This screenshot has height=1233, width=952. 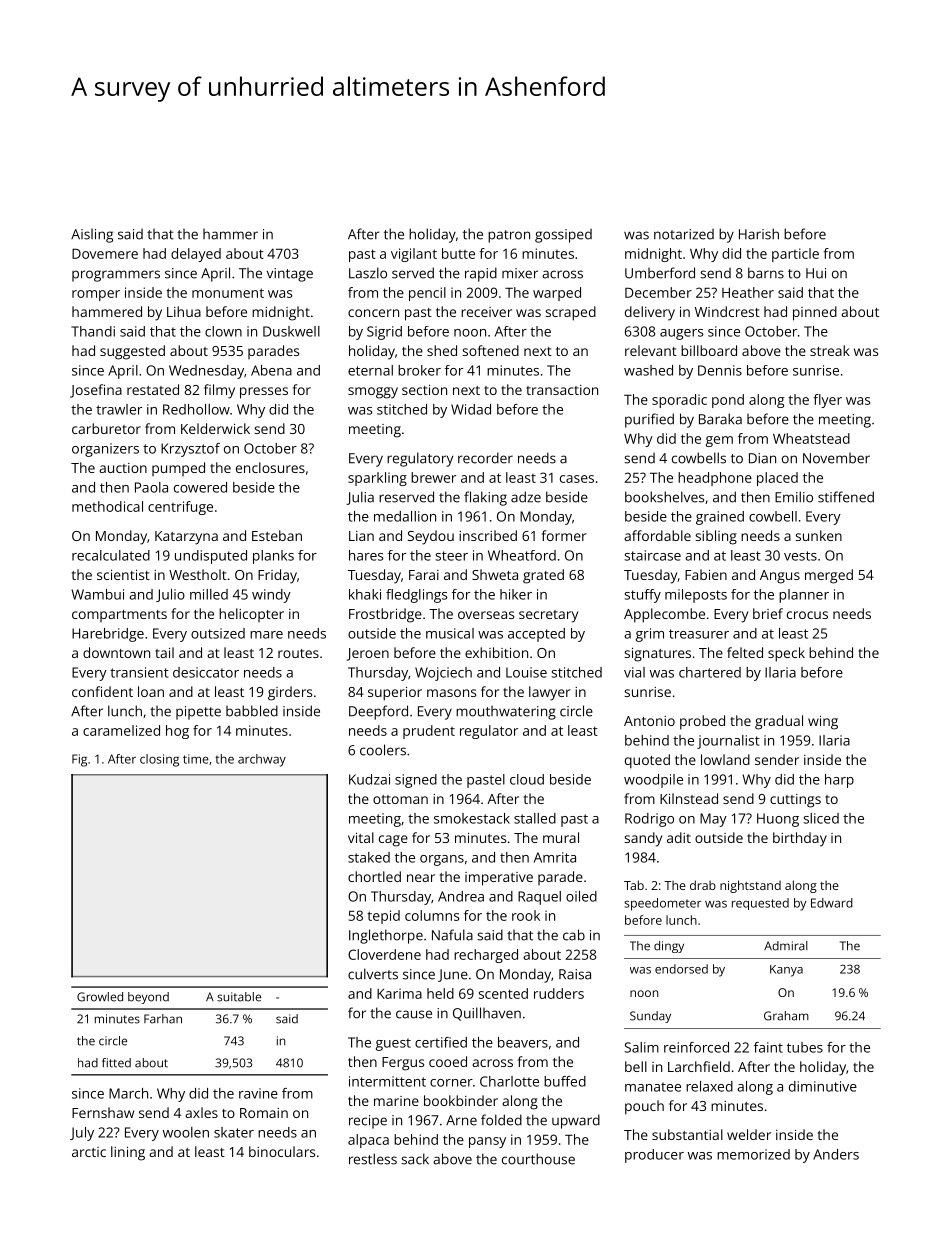 I want to click on Aisling, so click(x=92, y=236).
